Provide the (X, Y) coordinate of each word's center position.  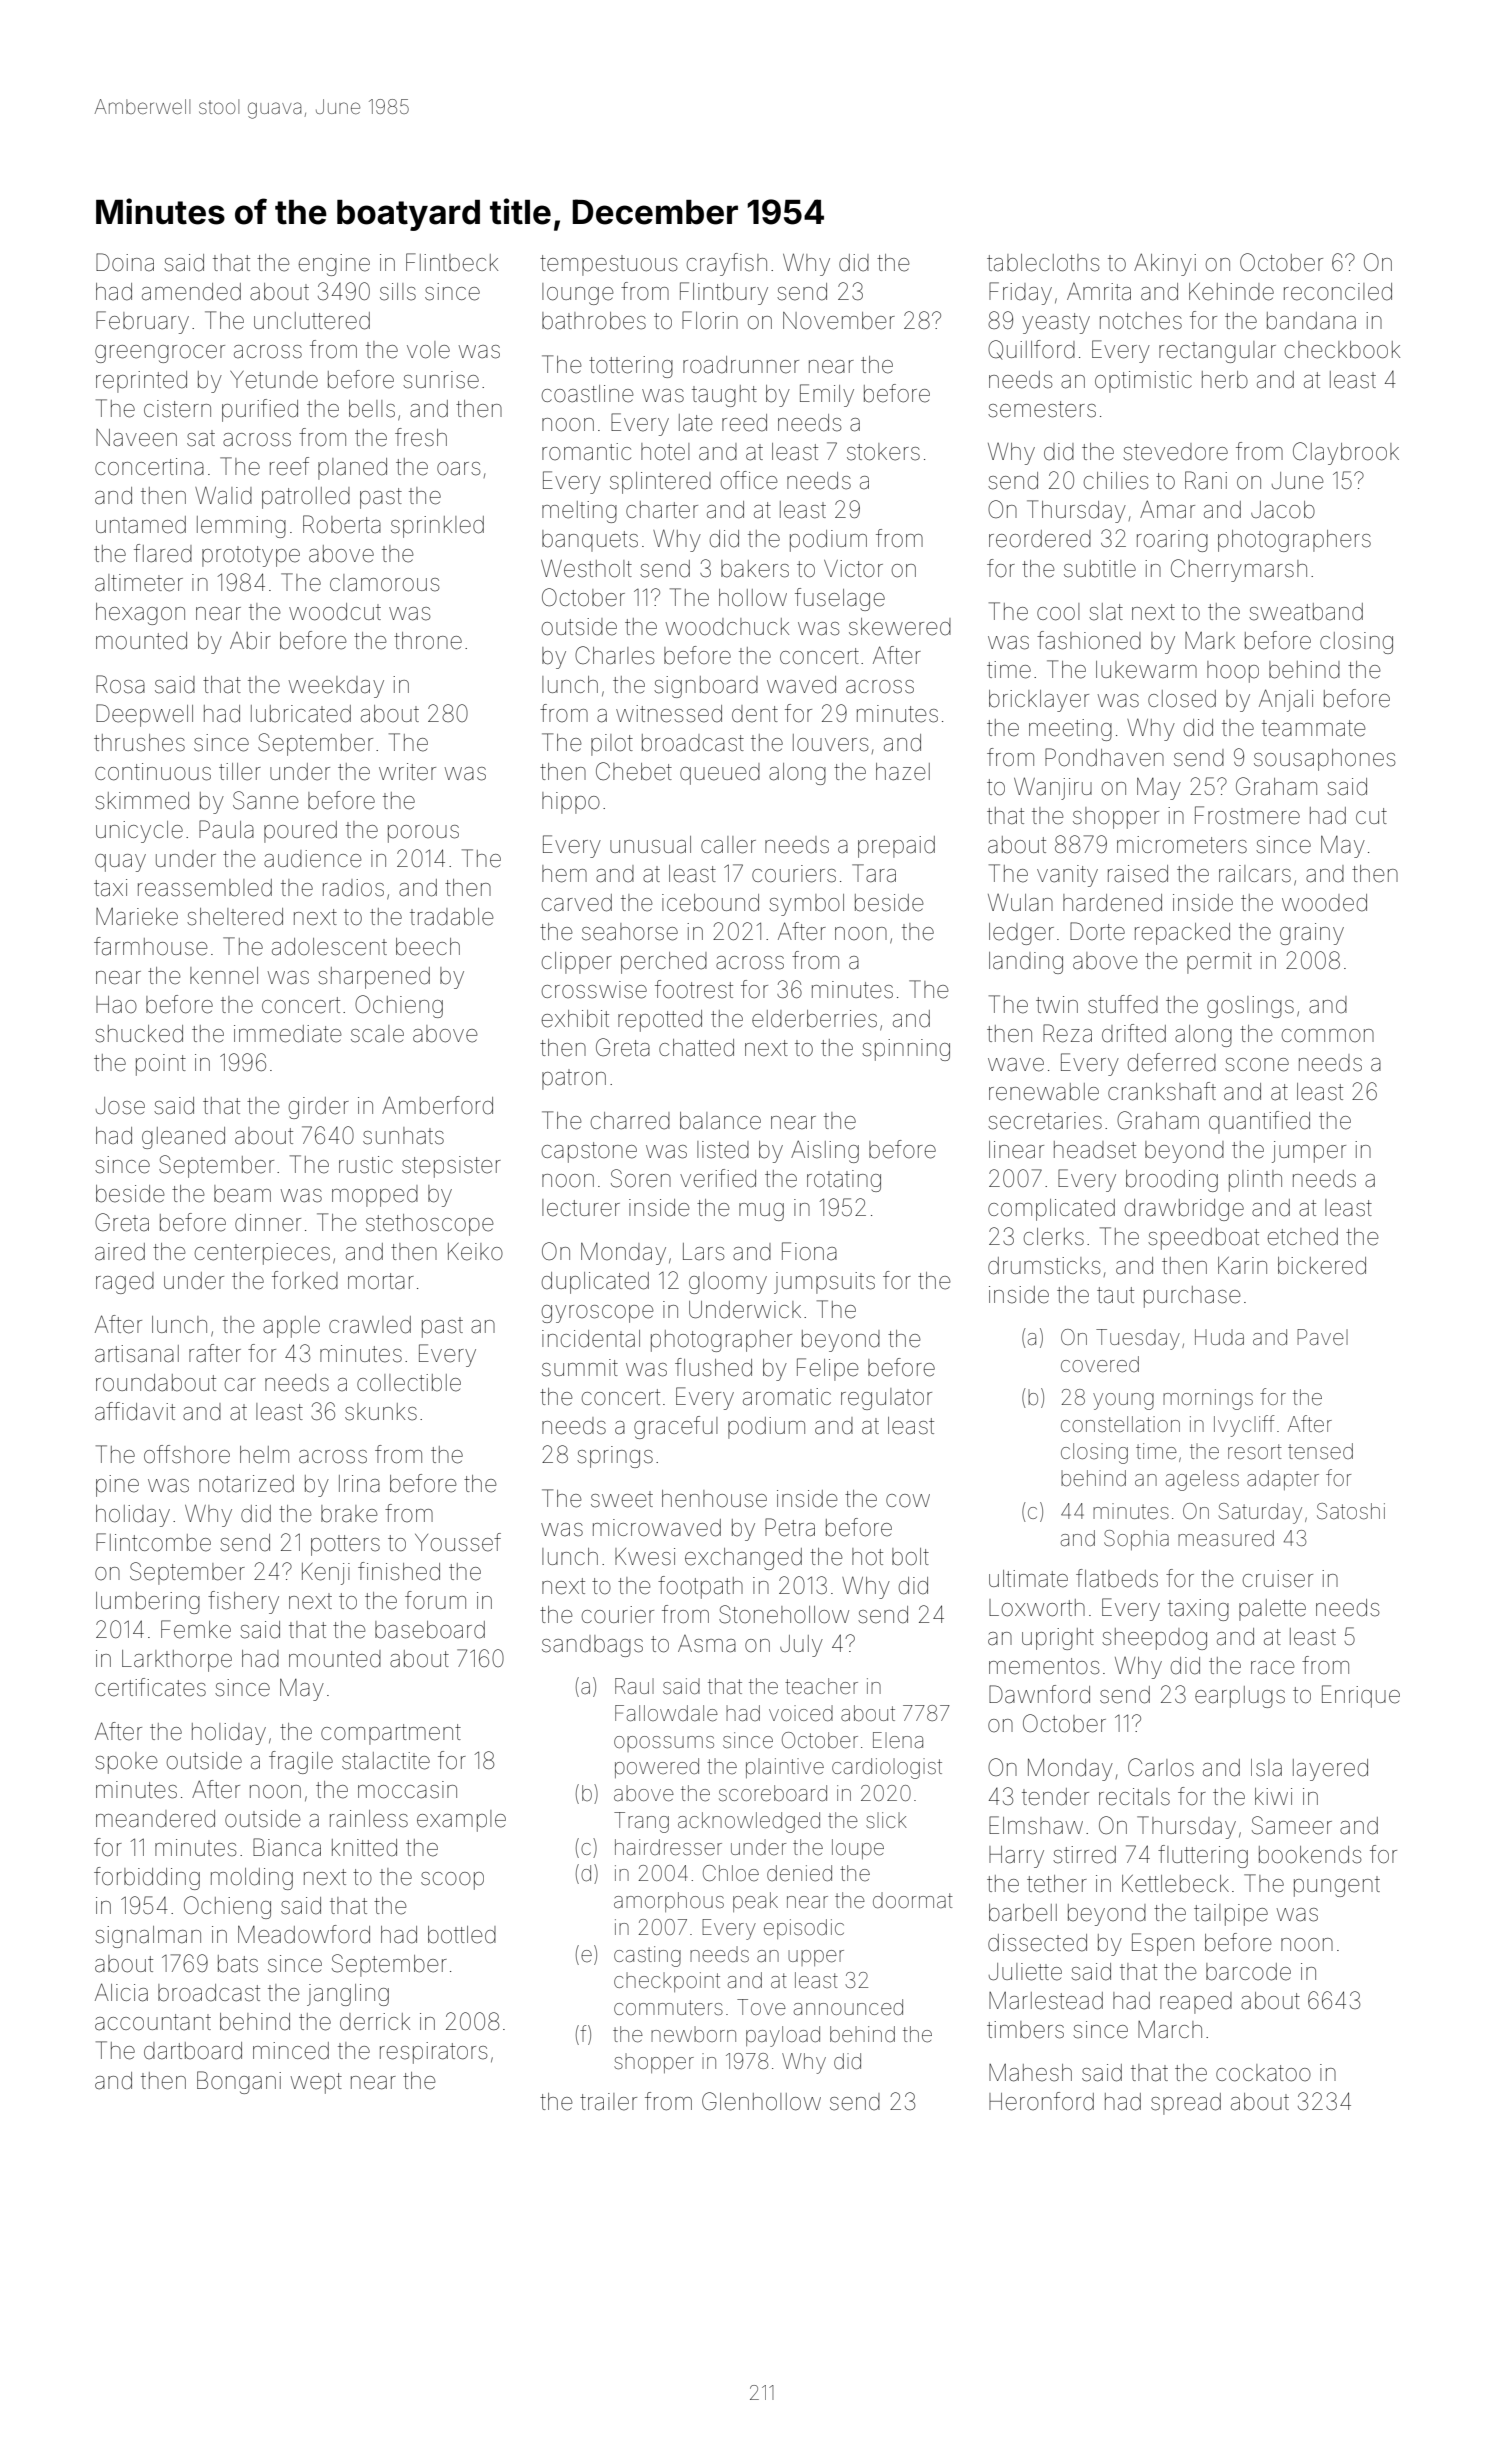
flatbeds (1117, 1578)
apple (291, 1327)
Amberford (437, 1105)
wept (316, 2083)
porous (423, 834)
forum (435, 1600)
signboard (706, 687)
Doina (125, 262)
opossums (664, 1744)
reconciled (1338, 292)
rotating (844, 1181)
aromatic (787, 1397)
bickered (1322, 1266)
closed (1182, 699)
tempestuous (608, 265)
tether (1057, 1884)
